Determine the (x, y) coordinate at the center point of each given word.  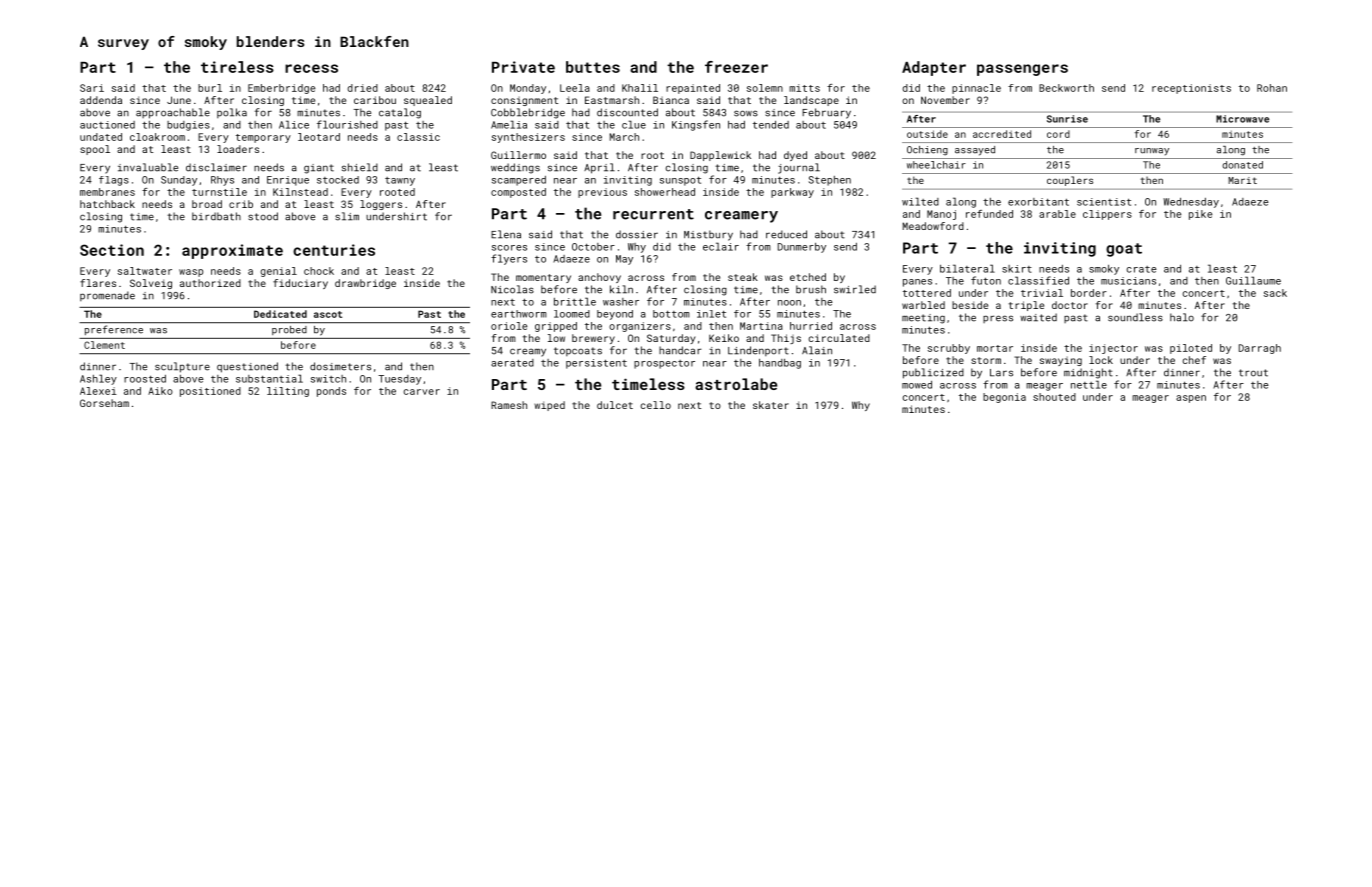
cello (655, 405)
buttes (593, 67)
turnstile (219, 192)
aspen (1191, 399)
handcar (680, 350)
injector (1113, 349)
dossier (637, 234)
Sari (92, 88)
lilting (288, 392)
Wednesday (1191, 203)
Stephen (830, 181)
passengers (1022, 70)
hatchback (107, 204)
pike (1200, 215)
